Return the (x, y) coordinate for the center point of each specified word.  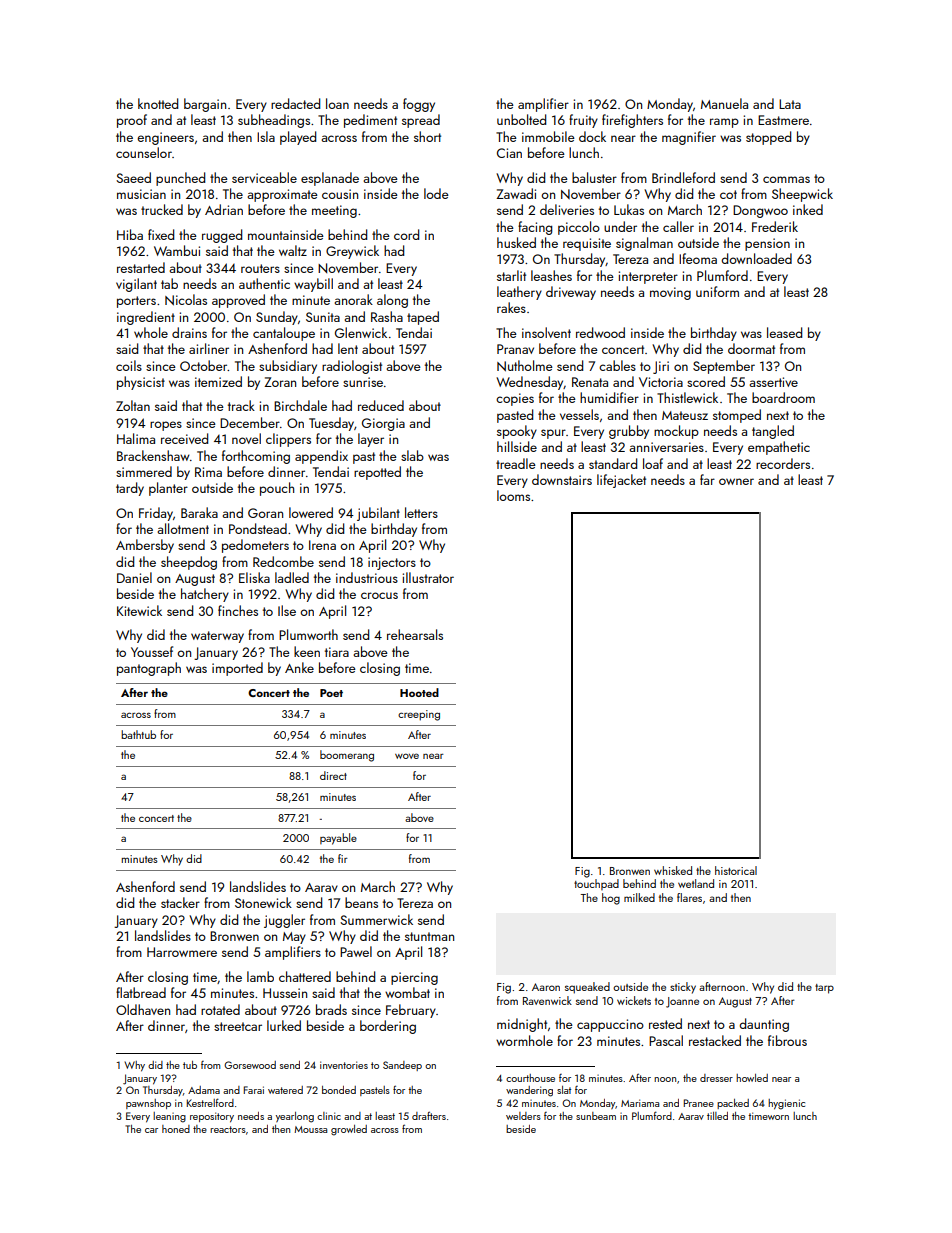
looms (513, 495)
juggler (284, 921)
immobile (548, 136)
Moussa (310, 1129)
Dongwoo (760, 211)
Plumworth (308, 634)
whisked (673, 870)
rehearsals (415, 634)
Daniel (134, 577)
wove (407, 756)
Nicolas (186, 300)
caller (678, 226)
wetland (696, 883)
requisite (587, 244)
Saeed (133, 177)
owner (736, 481)
